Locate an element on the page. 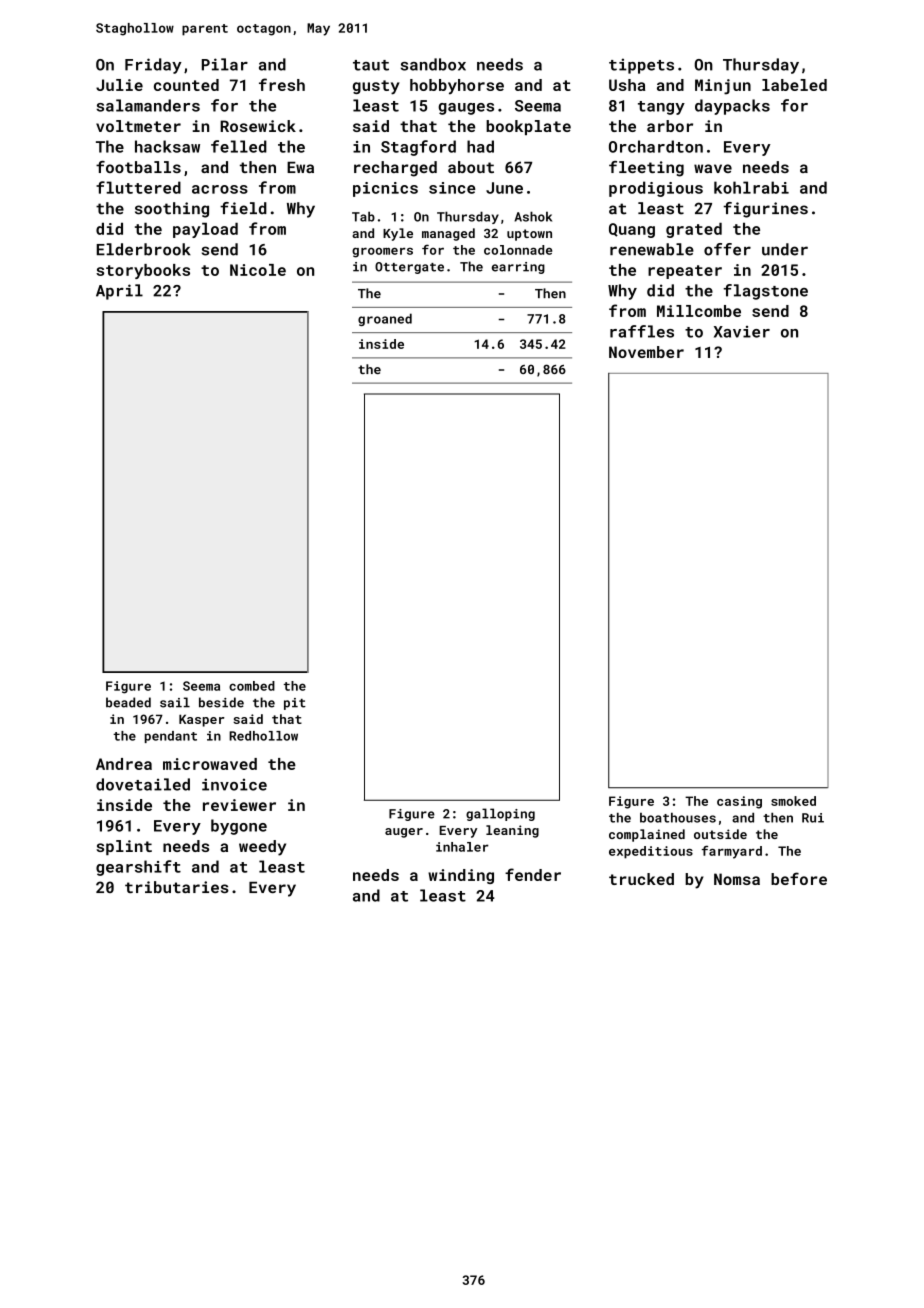  tributaries is located at coordinates (177, 887).
